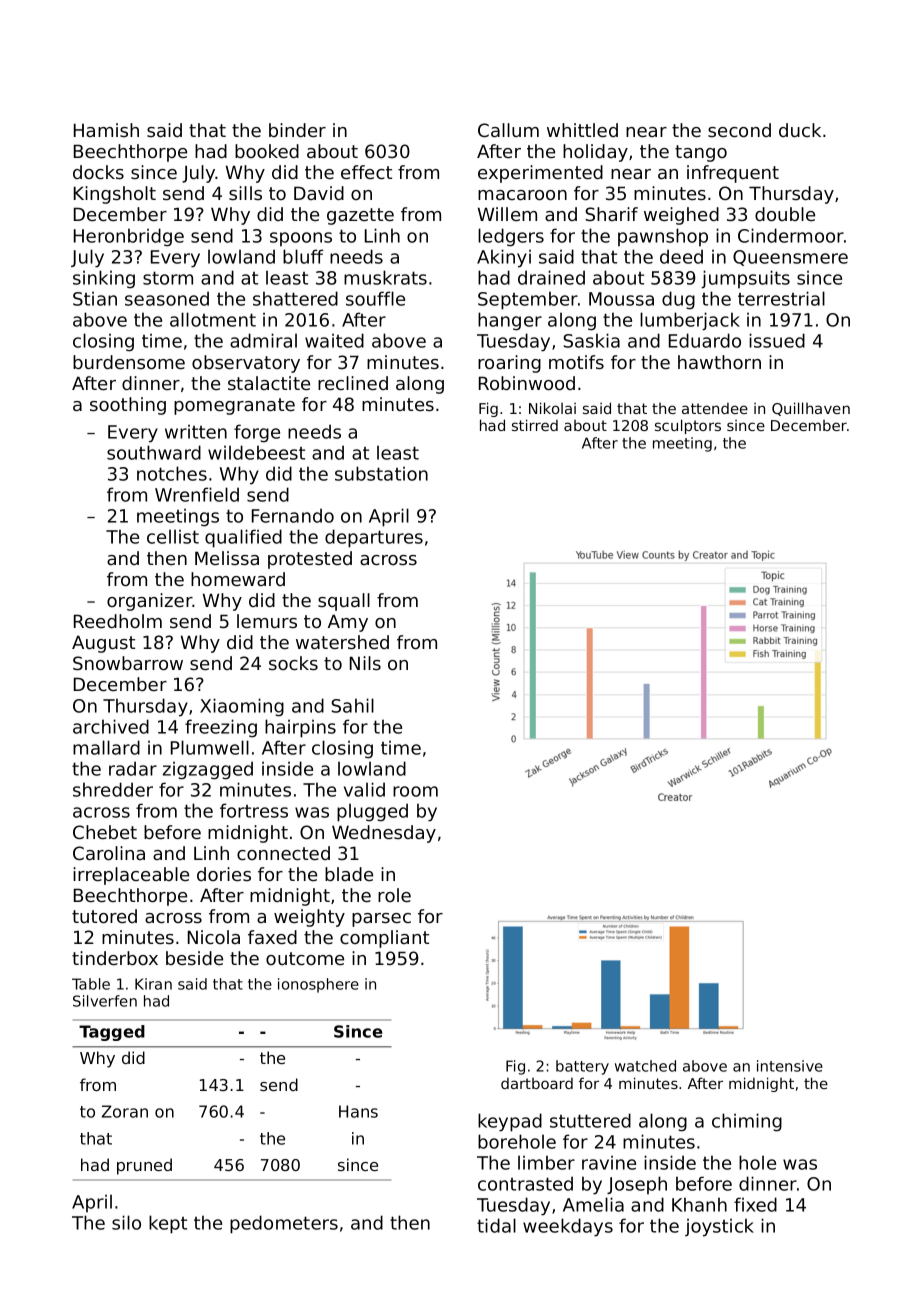 This screenshot has height=1311, width=924. I want to click on Plumwell, so click(210, 747).
